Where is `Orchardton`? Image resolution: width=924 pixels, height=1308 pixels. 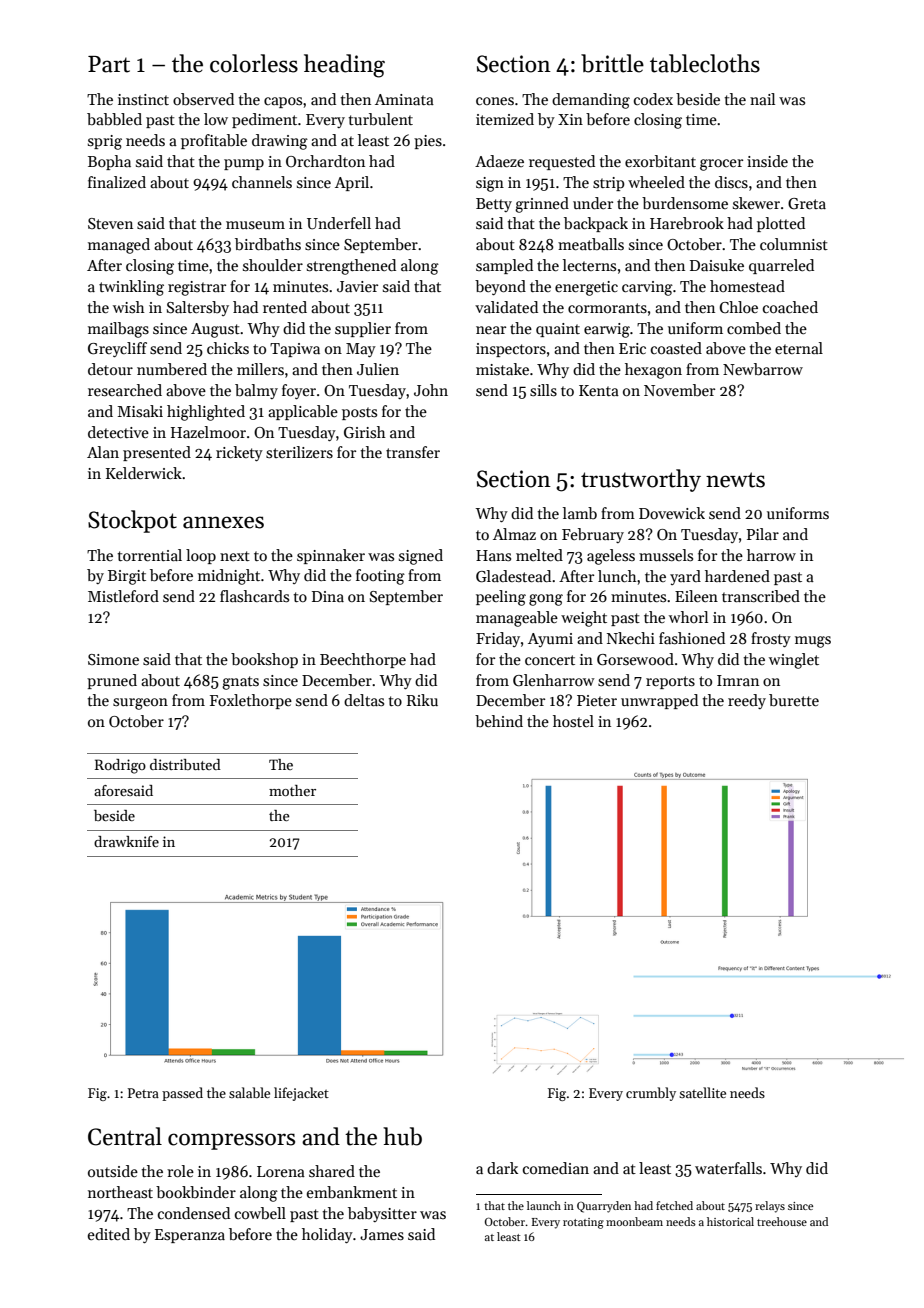
Orchardton is located at coordinates (325, 161).
